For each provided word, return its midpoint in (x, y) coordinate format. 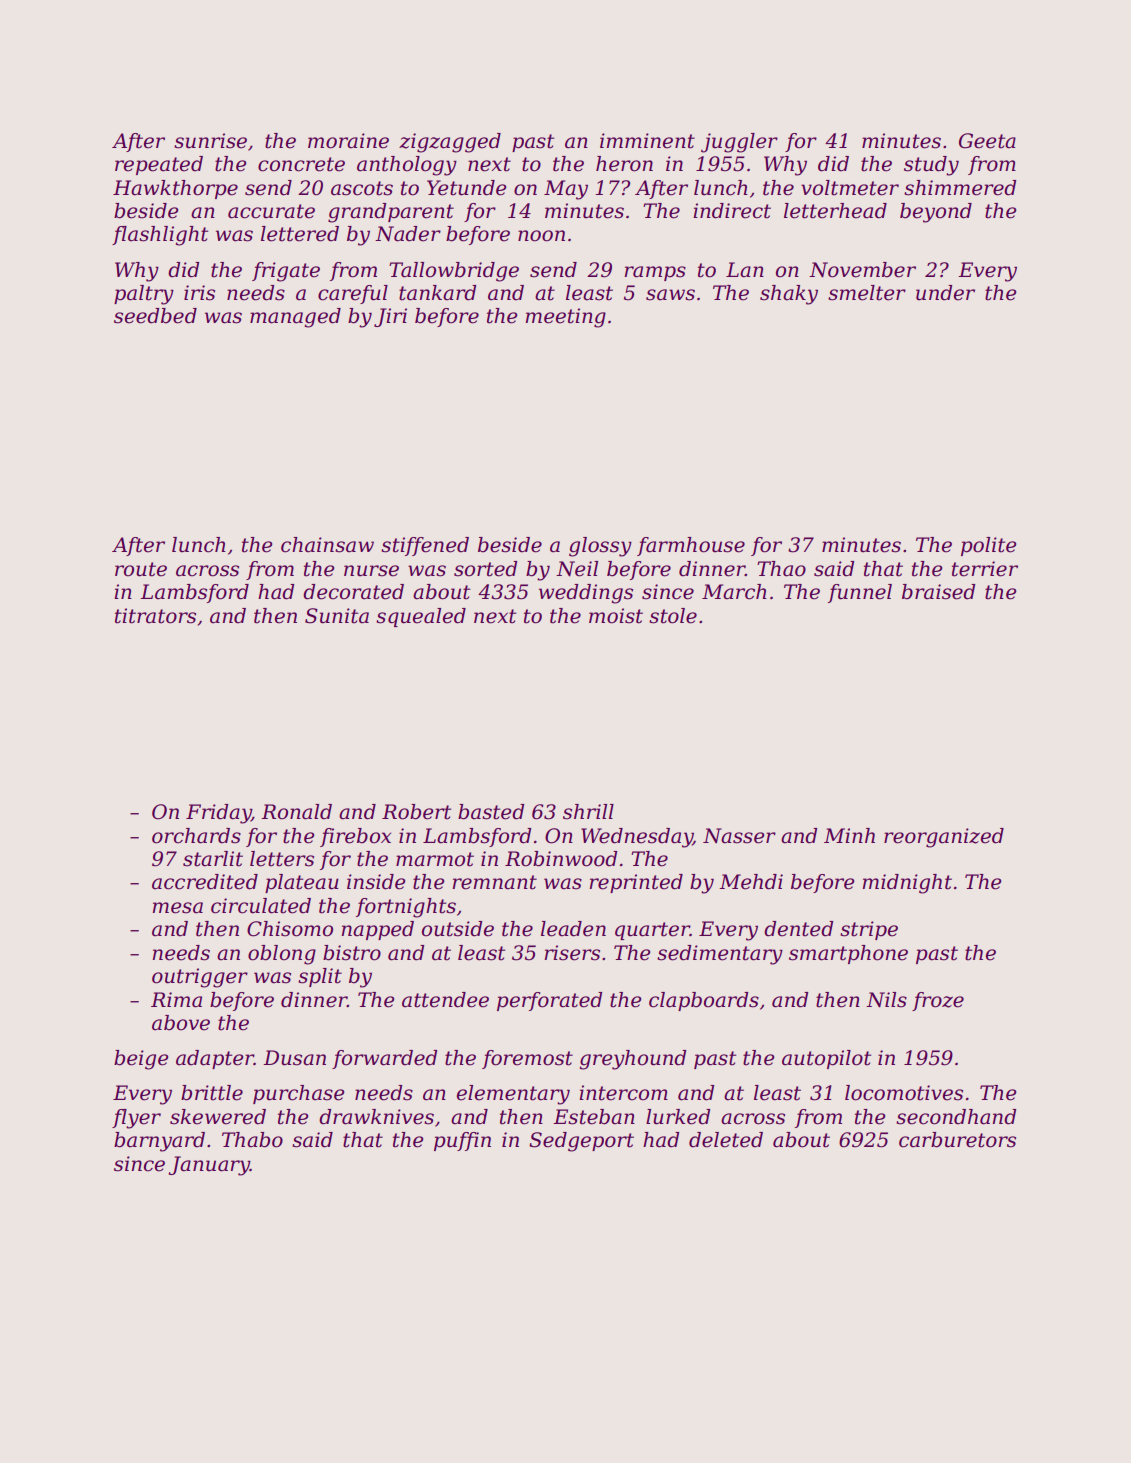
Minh (849, 835)
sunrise (210, 141)
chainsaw (327, 545)
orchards (196, 836)
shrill (588, 812)
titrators (155, 616)
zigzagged (450, 143)
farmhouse (691, 546)
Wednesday (637, 838)
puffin (462, 1141)
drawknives (376, 1117)
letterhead (835, 211)
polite (988, 546)
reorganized (944, 838)
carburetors (957, 1140)
